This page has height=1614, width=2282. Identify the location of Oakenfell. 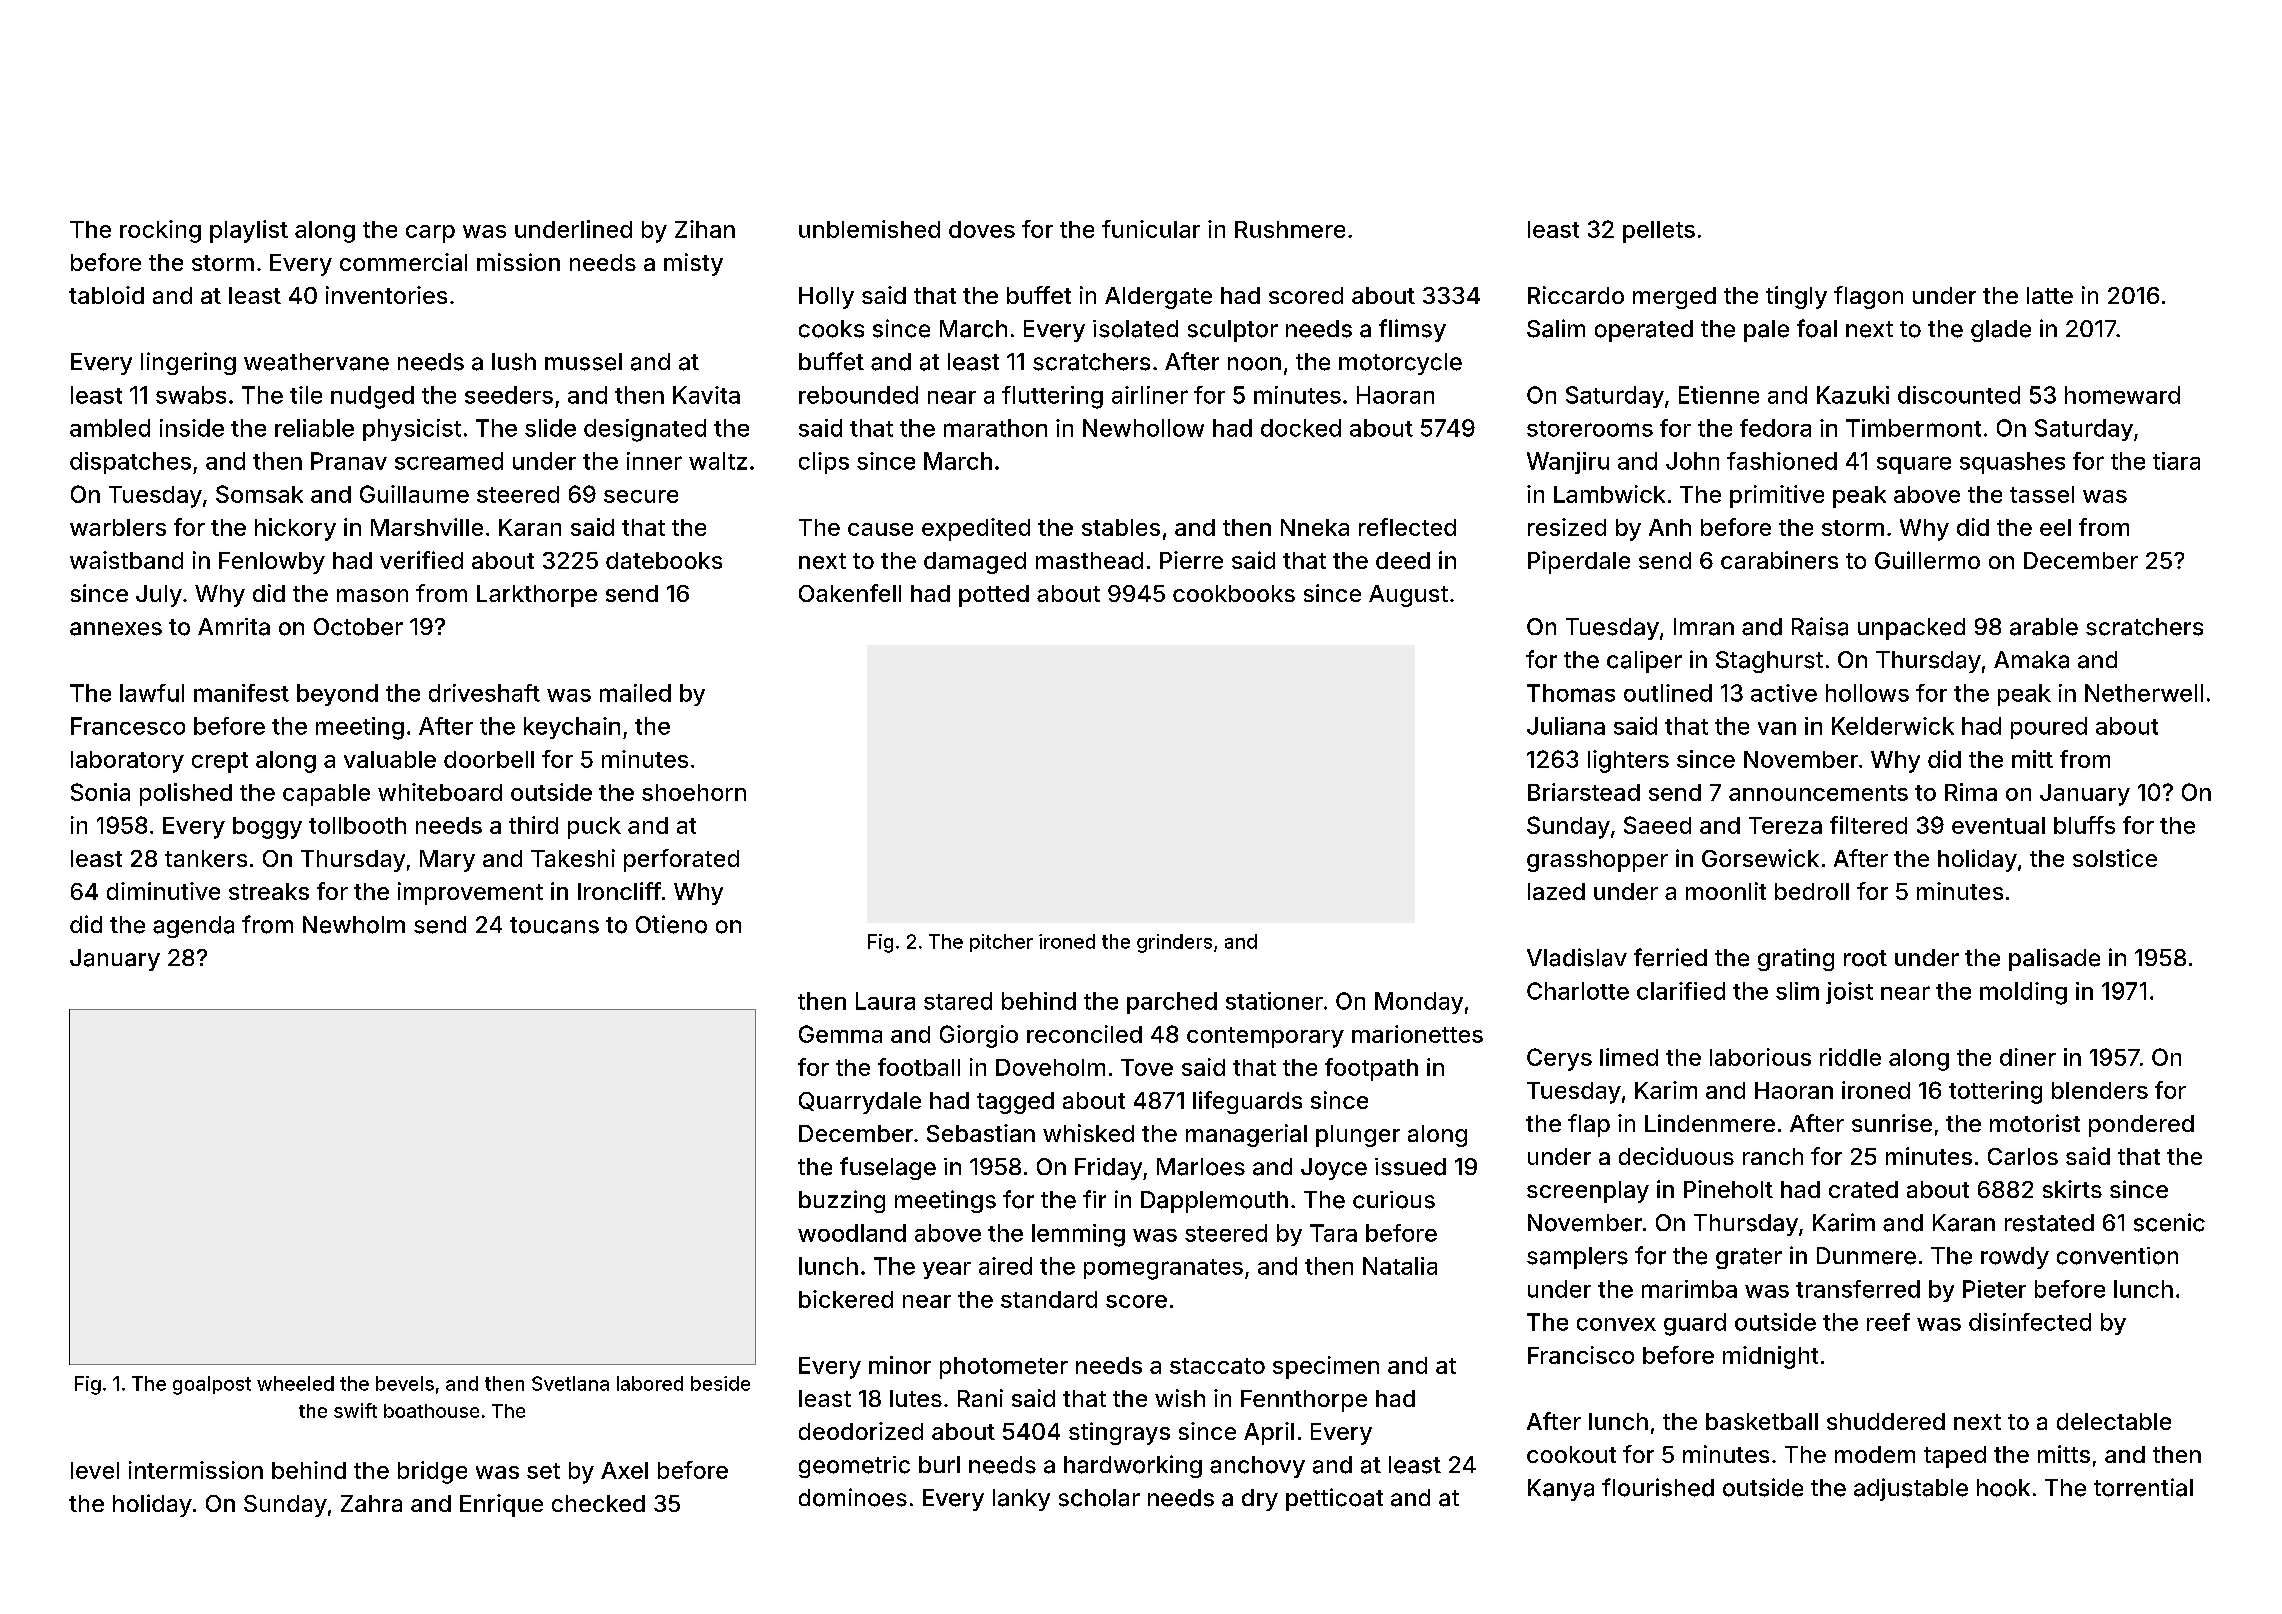
(850, 593).
